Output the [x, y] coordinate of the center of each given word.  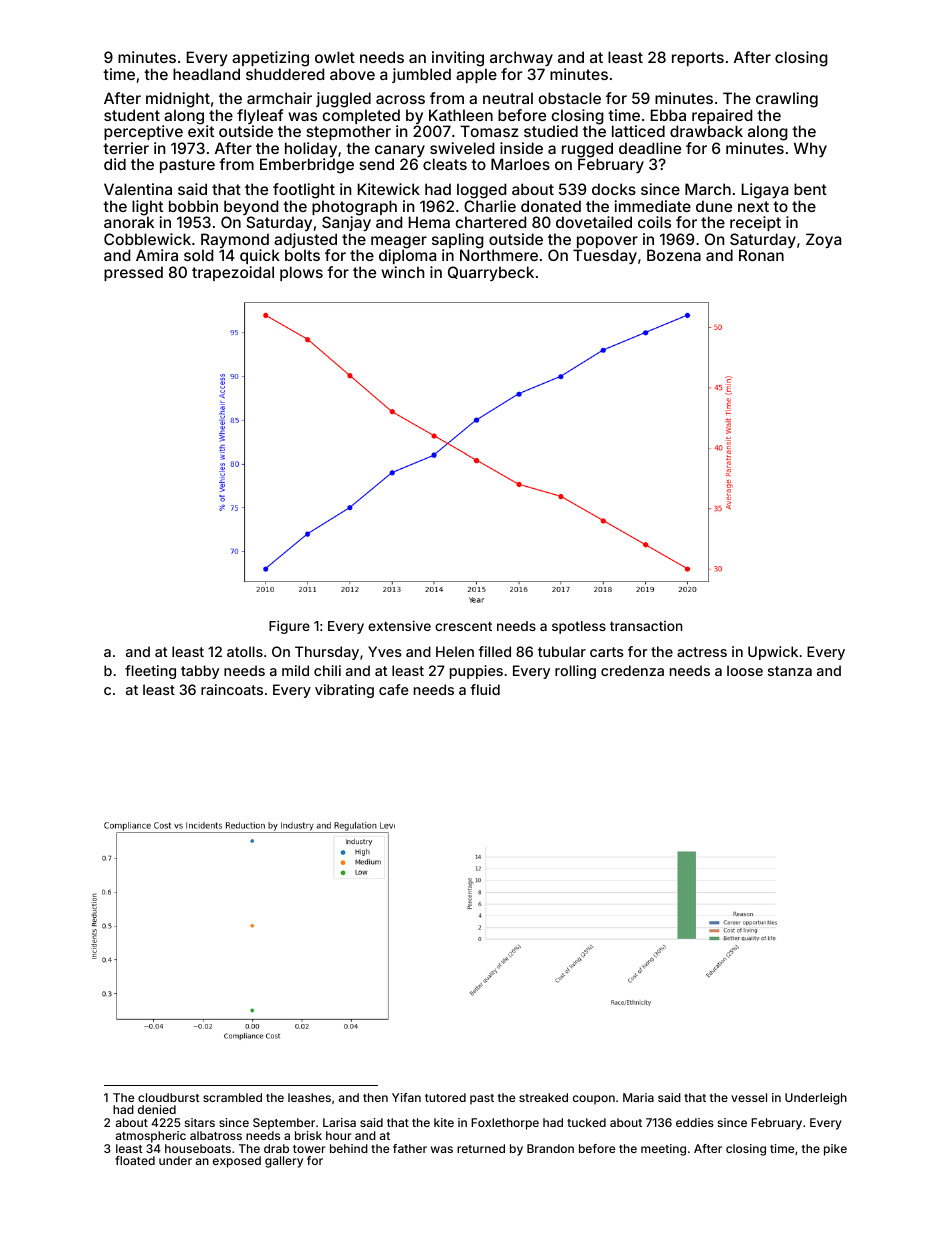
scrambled [232, 1097]
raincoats [232, 689]
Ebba [668, 115]
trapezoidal [233, 273]
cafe [393, 689]
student [132, 115]
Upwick [773, 653]
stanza [790, 671]
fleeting [150, 672]
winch [402, 272]
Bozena [674, 255]
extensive [399, 625]
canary [400, 151]
